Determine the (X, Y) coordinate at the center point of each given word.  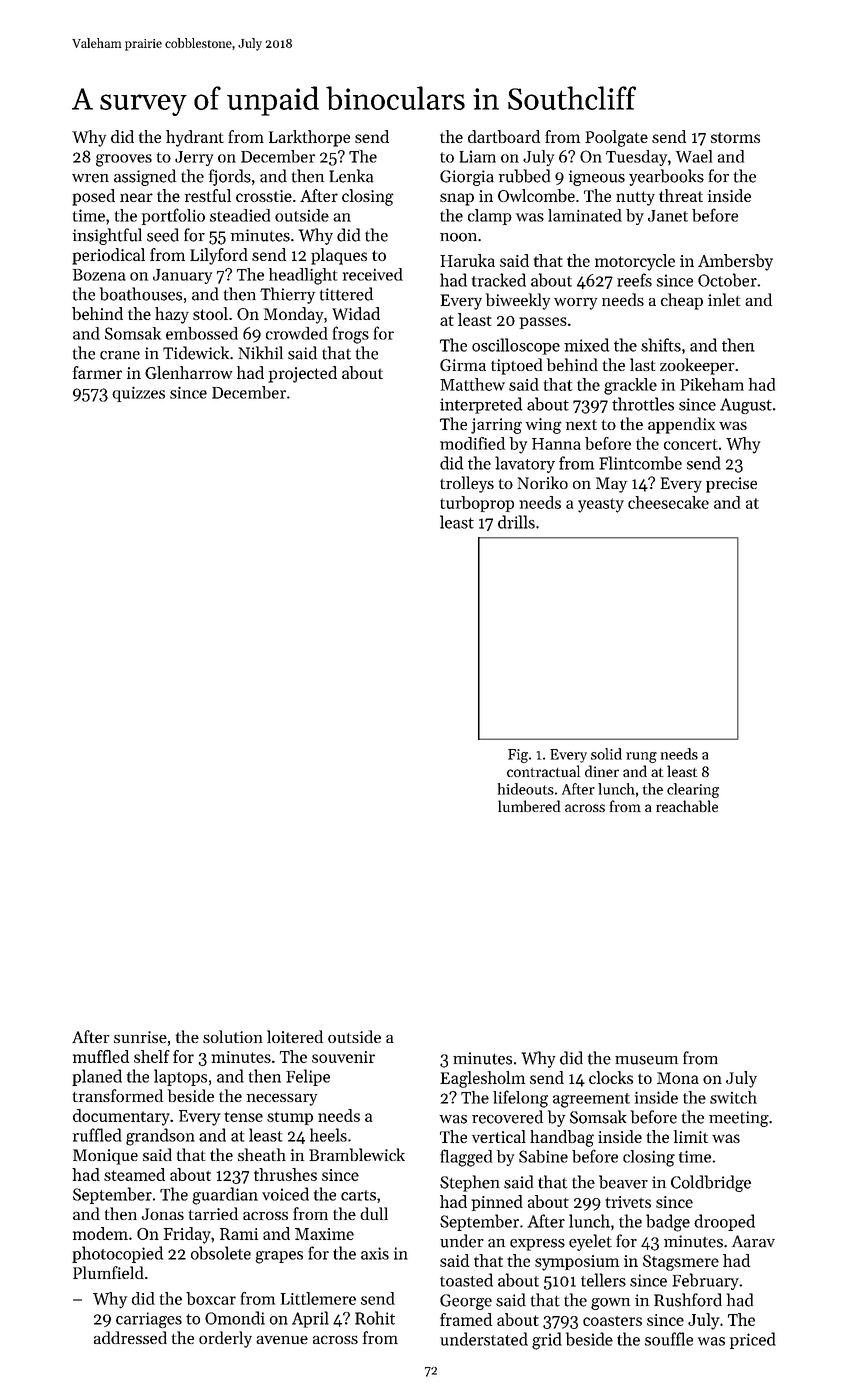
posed (93, 197)
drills (516, 522)
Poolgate (616, 138)
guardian (225, 1196)
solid (606, 754)
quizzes (138, 394)
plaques (339, 256)
